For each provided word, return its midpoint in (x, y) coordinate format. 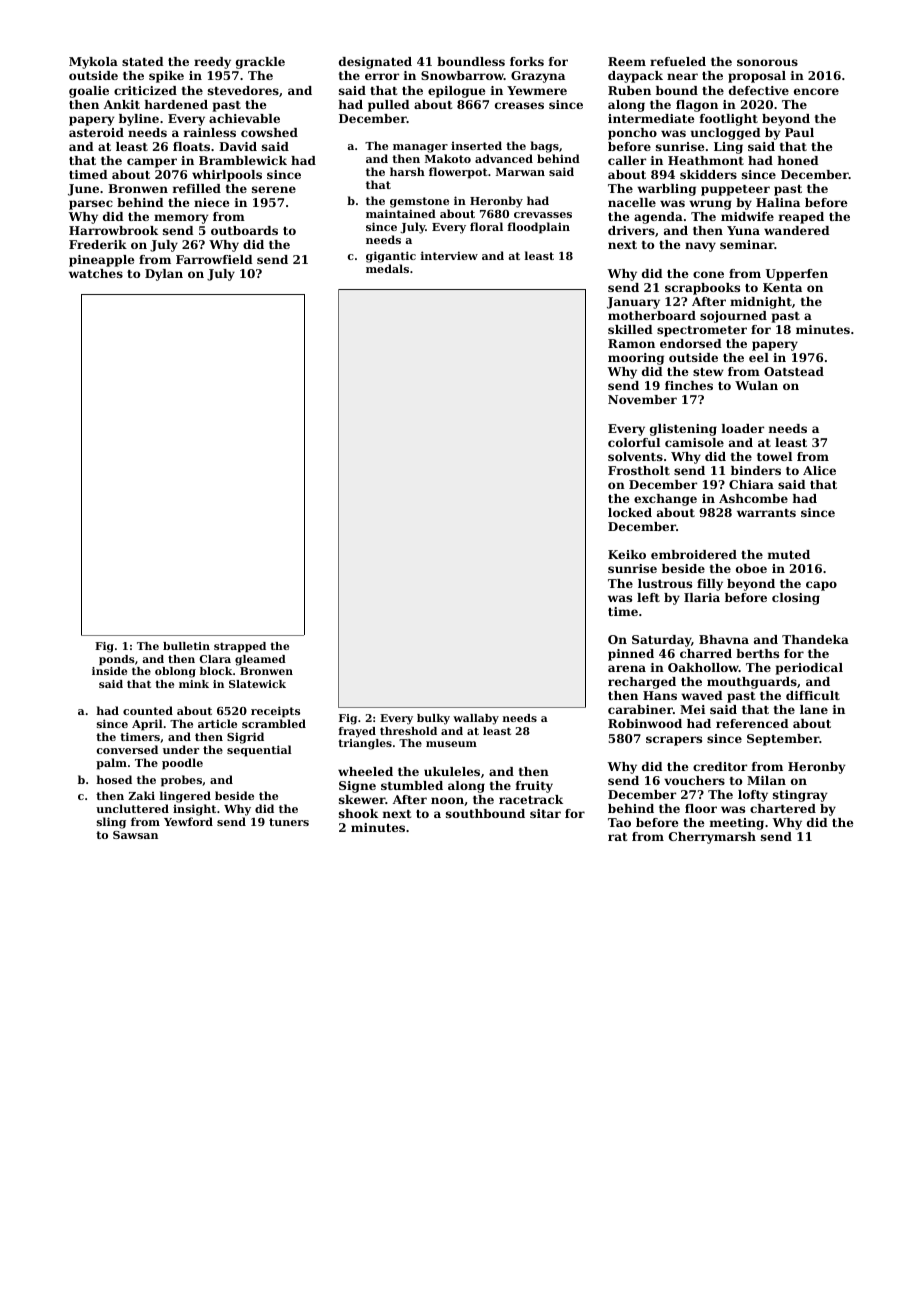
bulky (433, 719)
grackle (260, 63)
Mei (692, 709)
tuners (289, 822)
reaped (801, 218)
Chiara (751, 484)
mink (194, 684)
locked (630, 512)
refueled (678, 61)
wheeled (365, 771)
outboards (244, 230)
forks (527, 61)
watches (96, 273)
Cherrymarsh (712, 838)
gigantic (391, 257)
